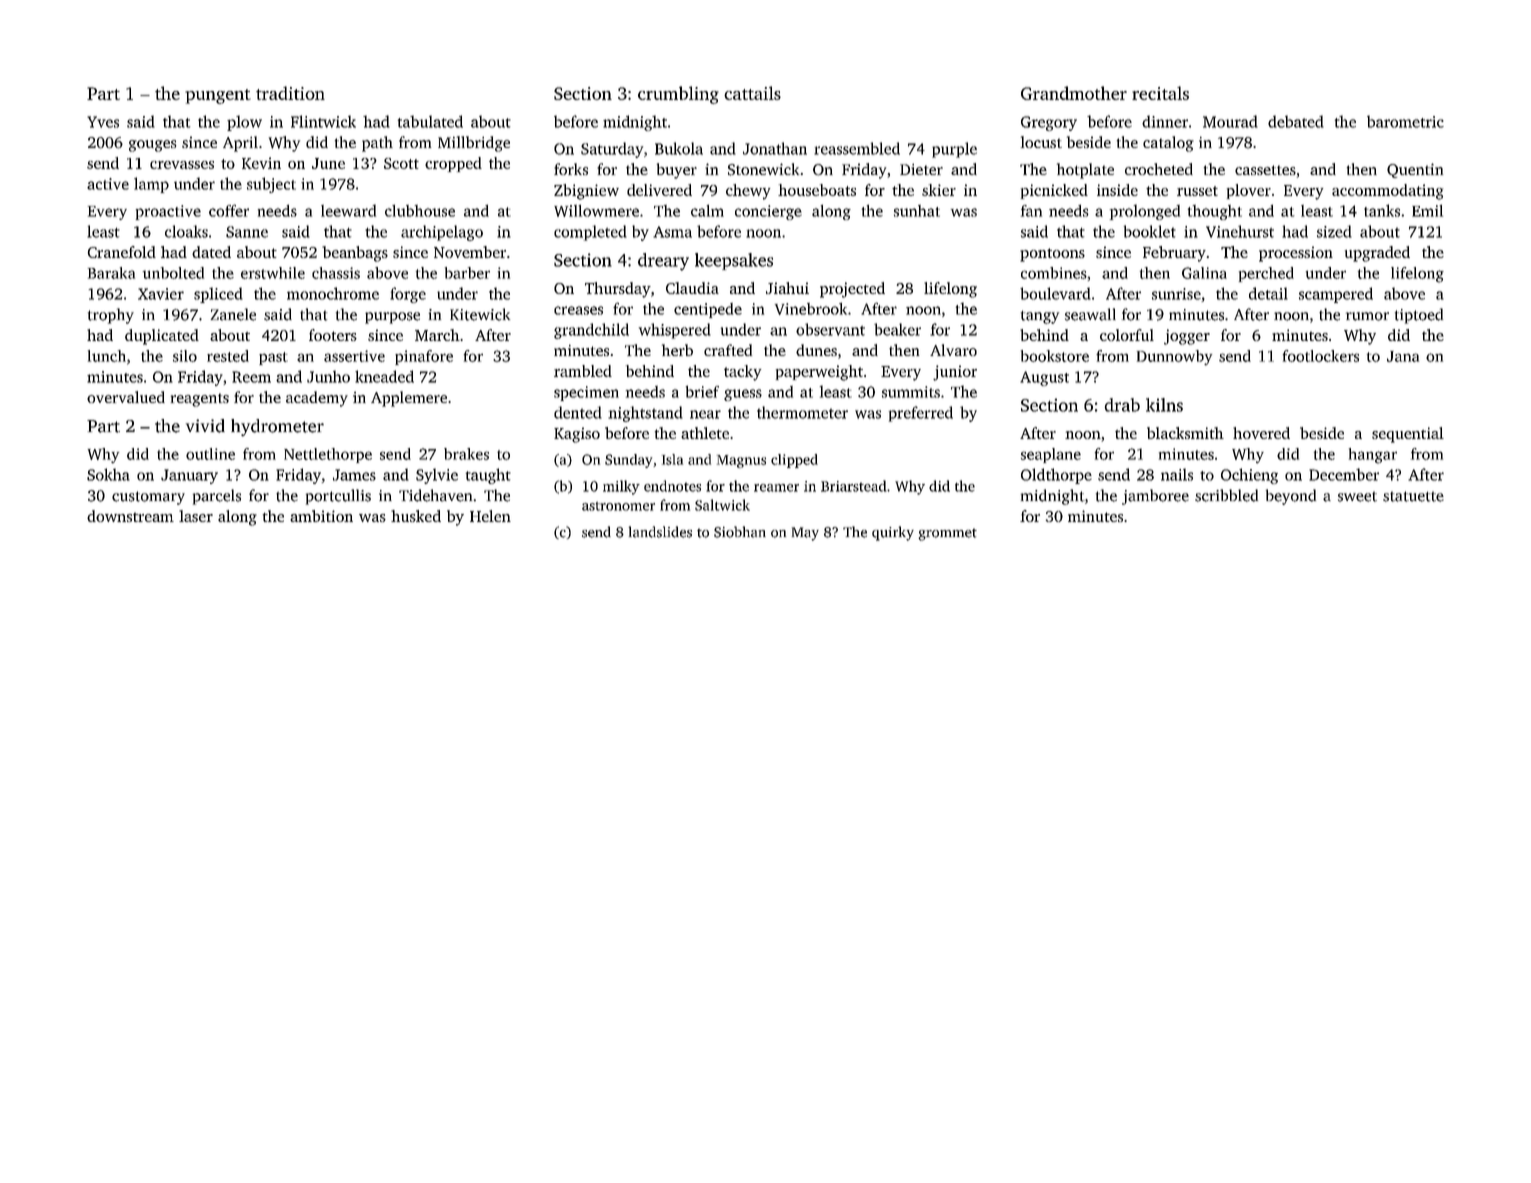 The width and height of the image is (1531, 1183). Describe the element at coordinates (748, 192) in the image. I see `chewy` at that location.
